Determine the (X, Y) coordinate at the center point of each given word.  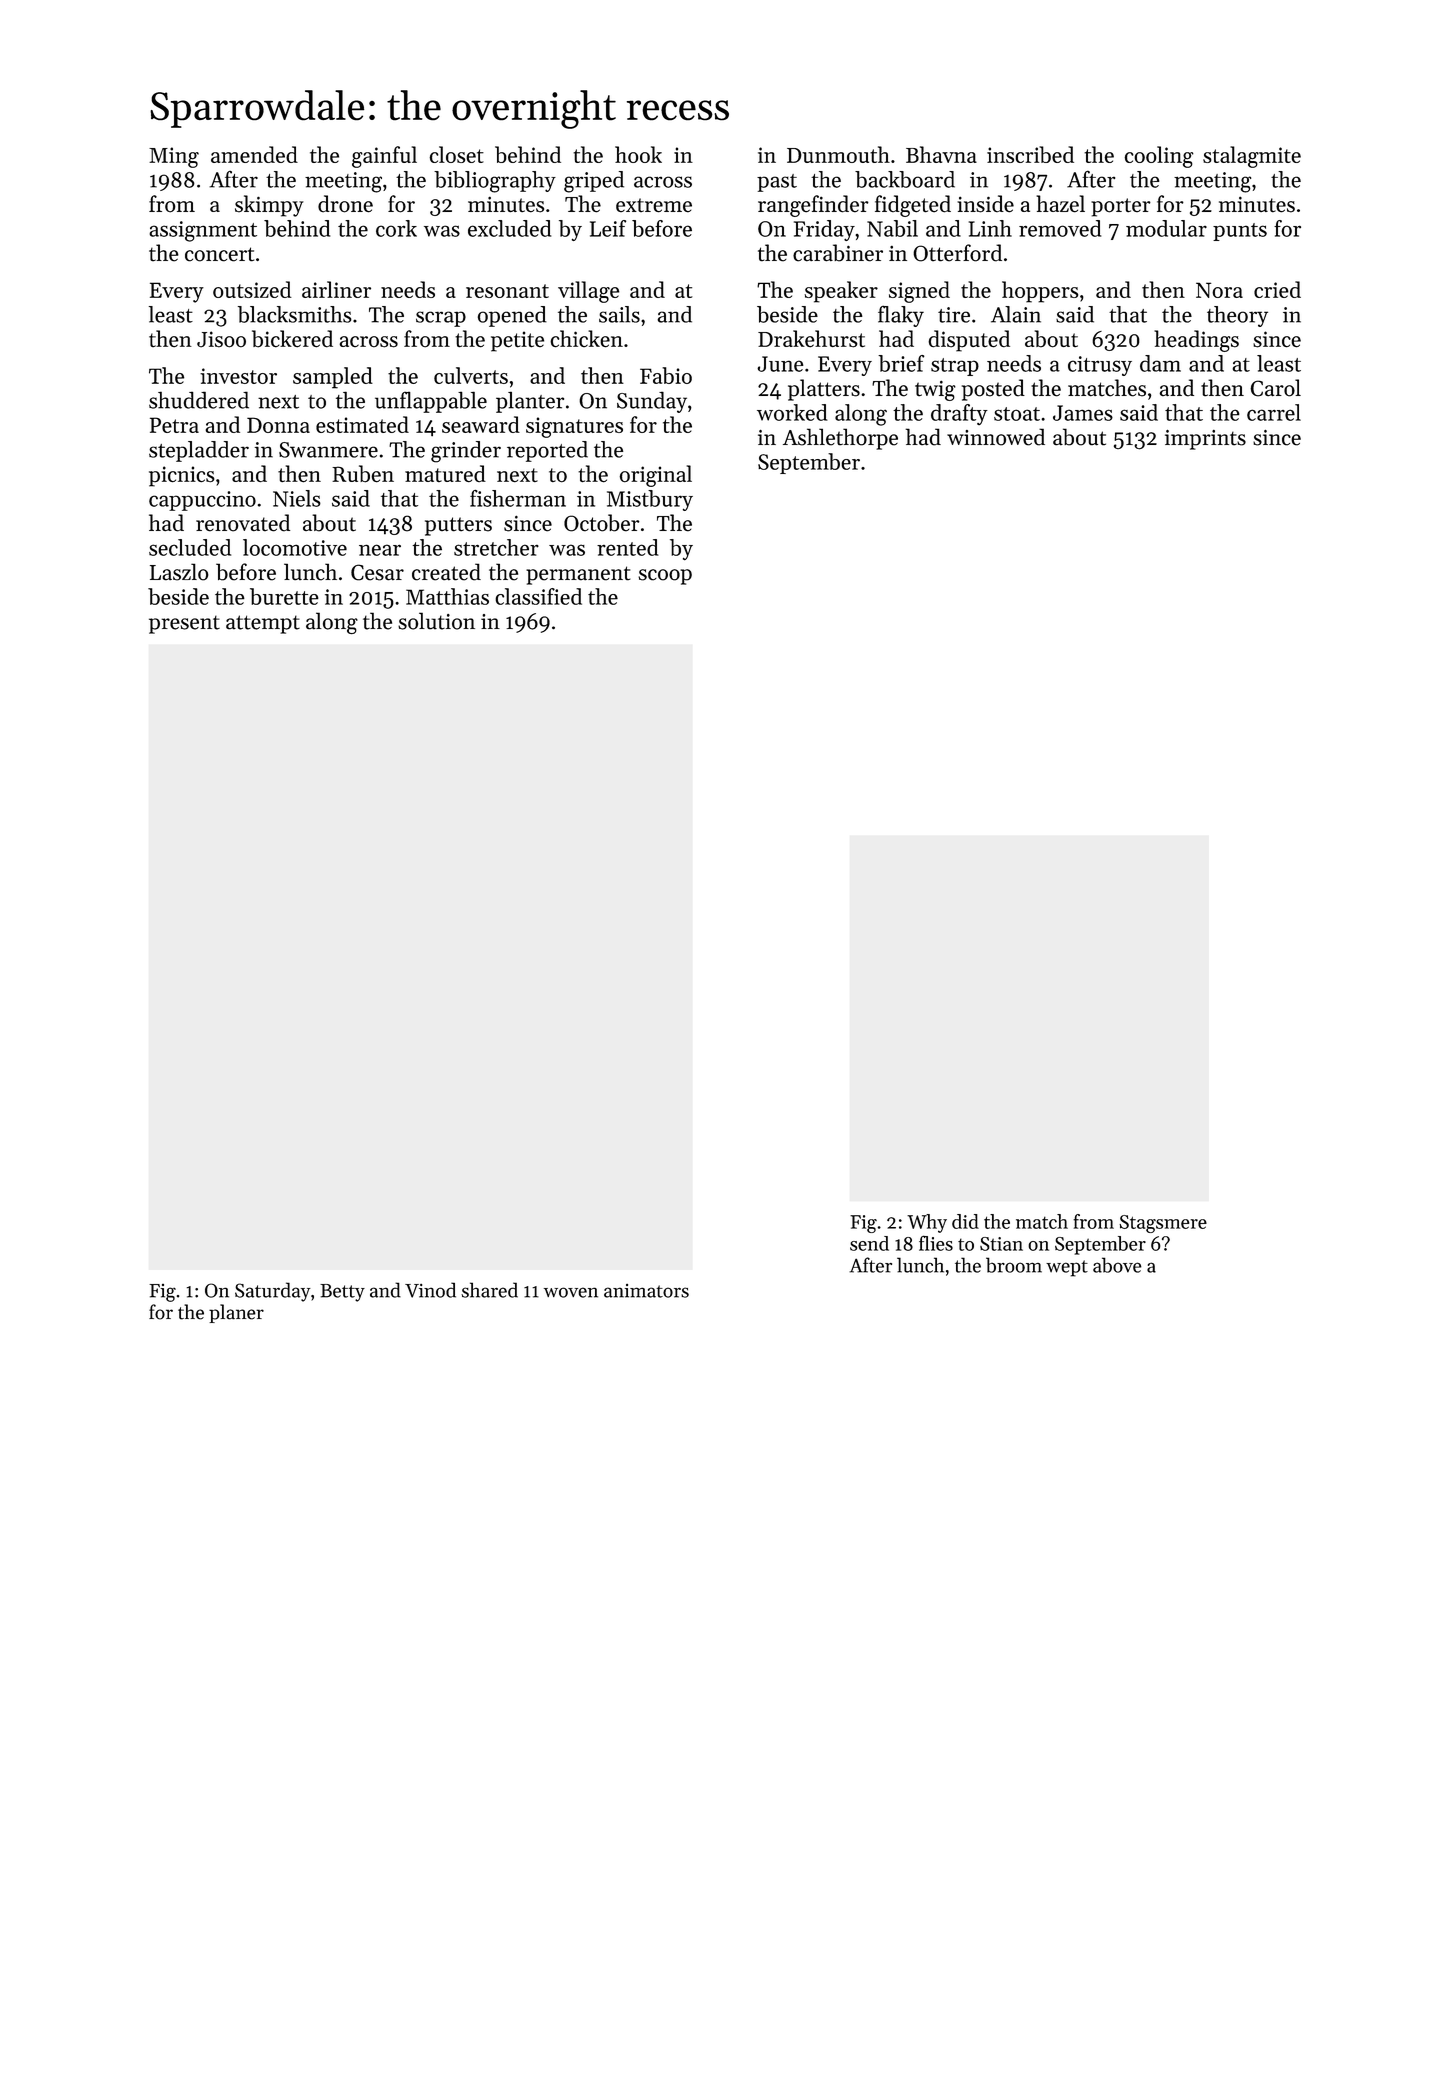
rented (628, 547)
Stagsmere (1163, 1224)
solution (436, 621)
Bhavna (941, 154)
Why (927, 1223)
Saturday (273, 1292)
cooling (1159, 157)
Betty (342, 1293)
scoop (665, 577)
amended (254, 154)
